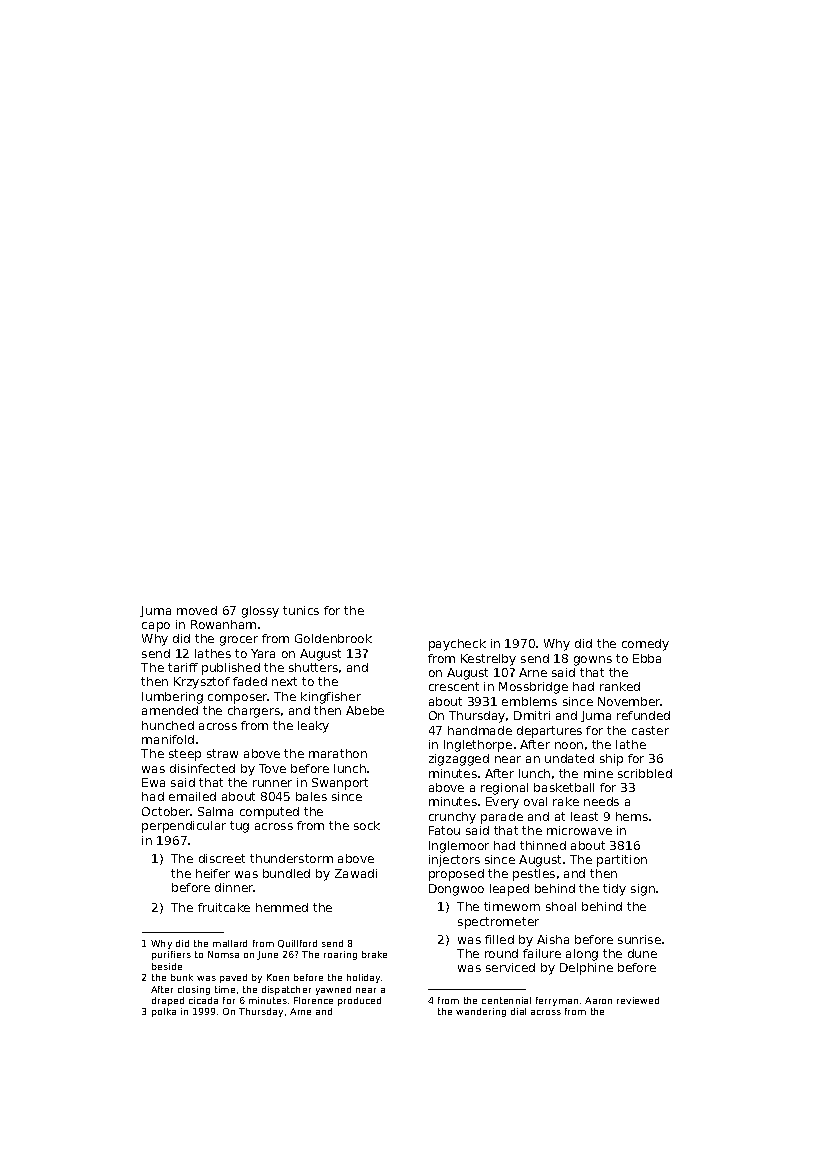  What do you see at coordinates (359, 1001) in the screenshot?
I see `produced` at bounding box center [359, 1001].
